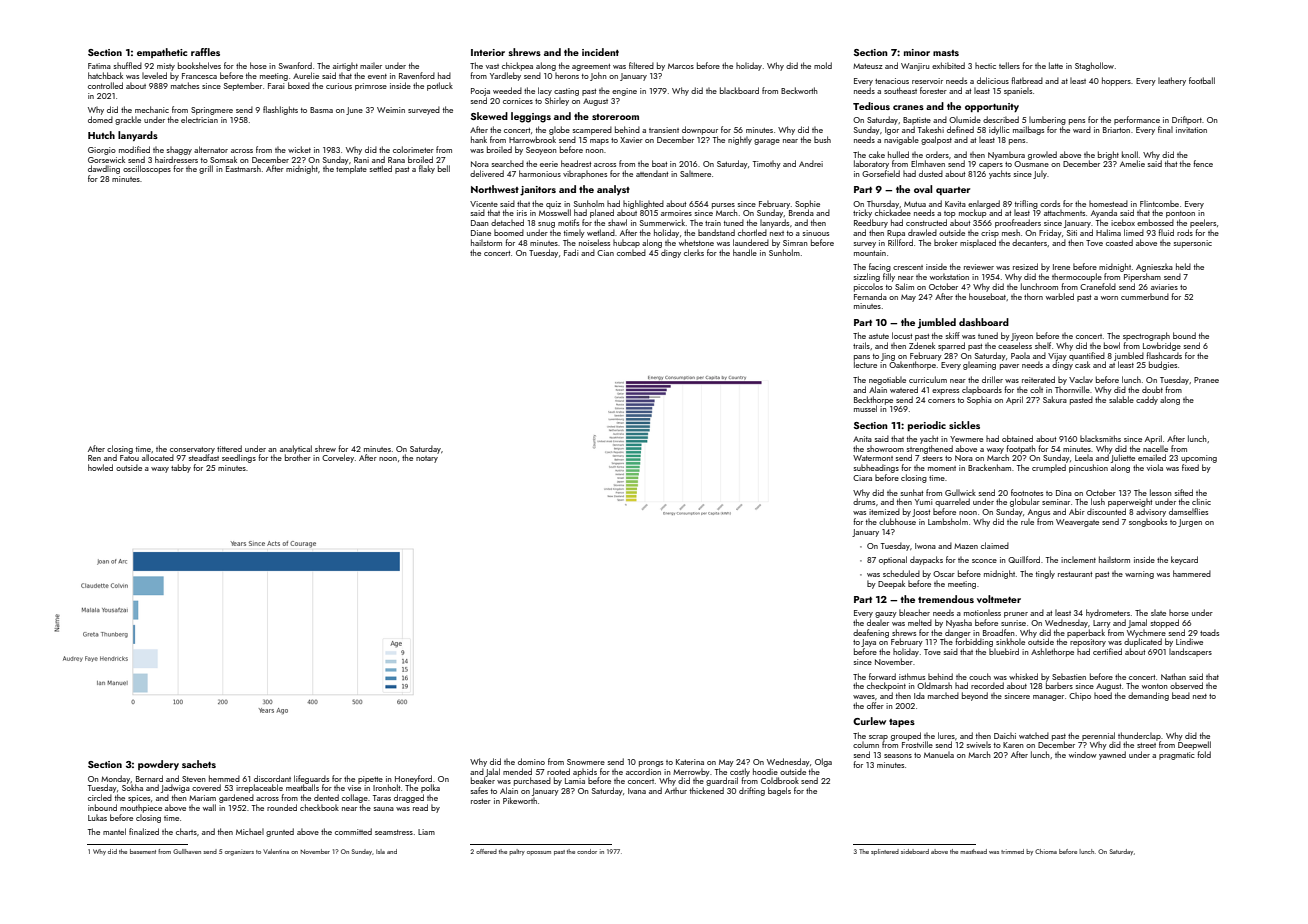  Describe the element at coordinates (158, 765) in the screenshot. I see `powdery` at that location.
